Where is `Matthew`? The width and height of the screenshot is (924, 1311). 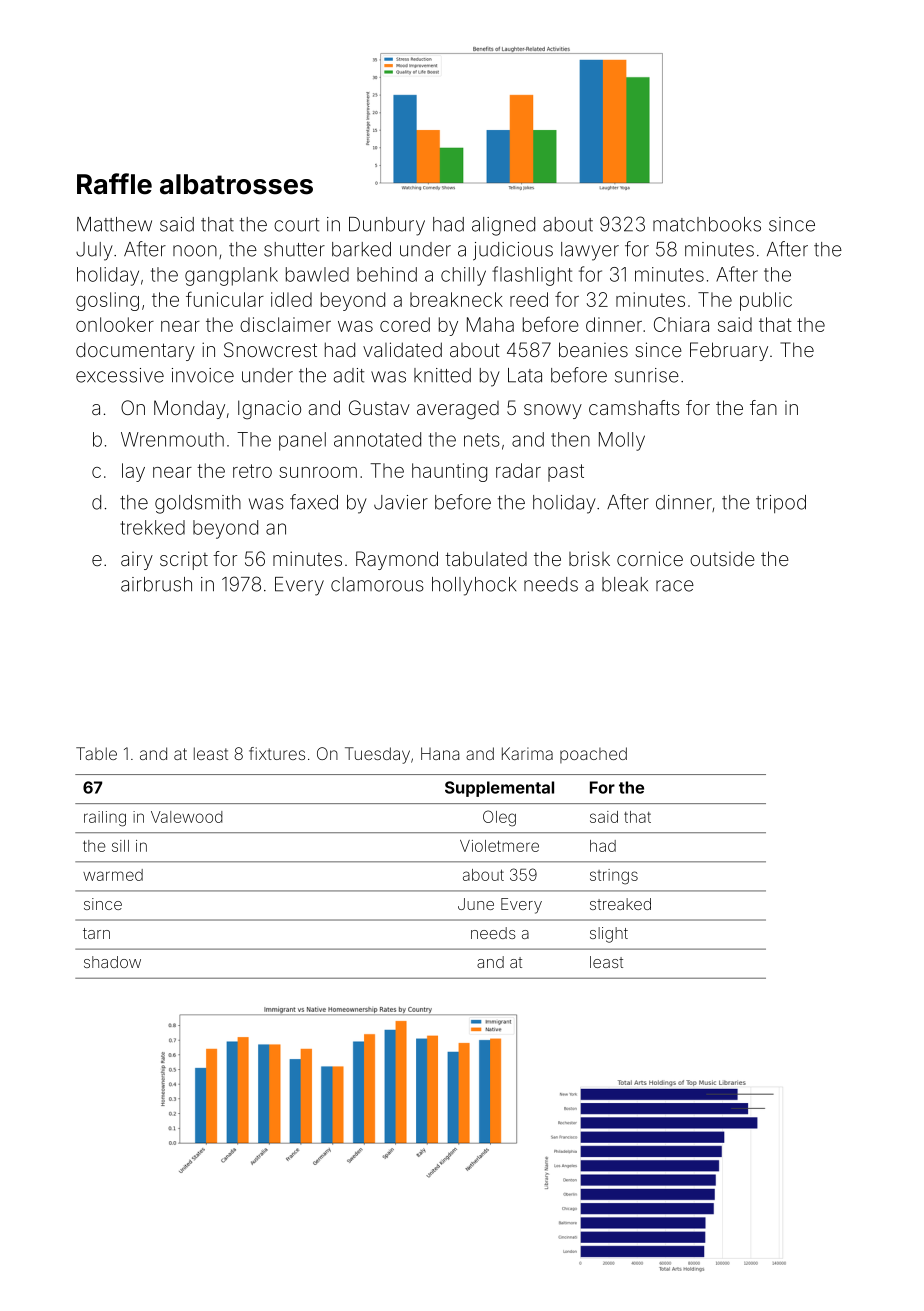
Matthew is located at coordinates (114, 224).
